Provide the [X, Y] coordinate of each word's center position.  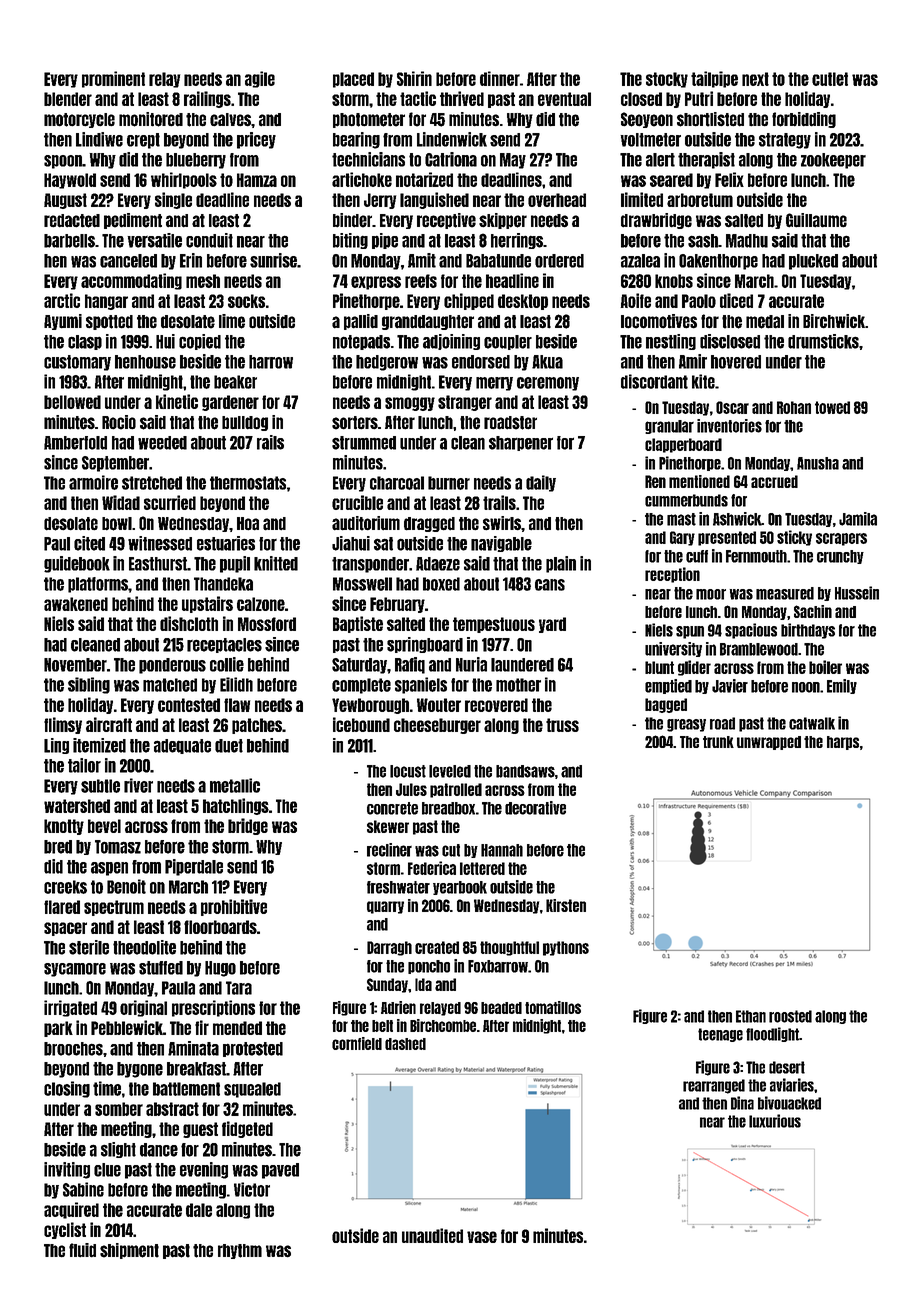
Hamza [257, 180]
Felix [729, 179]
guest [200, 1130]
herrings [517, 241]
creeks [65, 887]
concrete [392, 808]
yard [552, 625]
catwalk [812, 723]
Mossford [267, 624]
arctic [62, 300]
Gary [682, 538]
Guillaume [816, 220]
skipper [503, 221]
